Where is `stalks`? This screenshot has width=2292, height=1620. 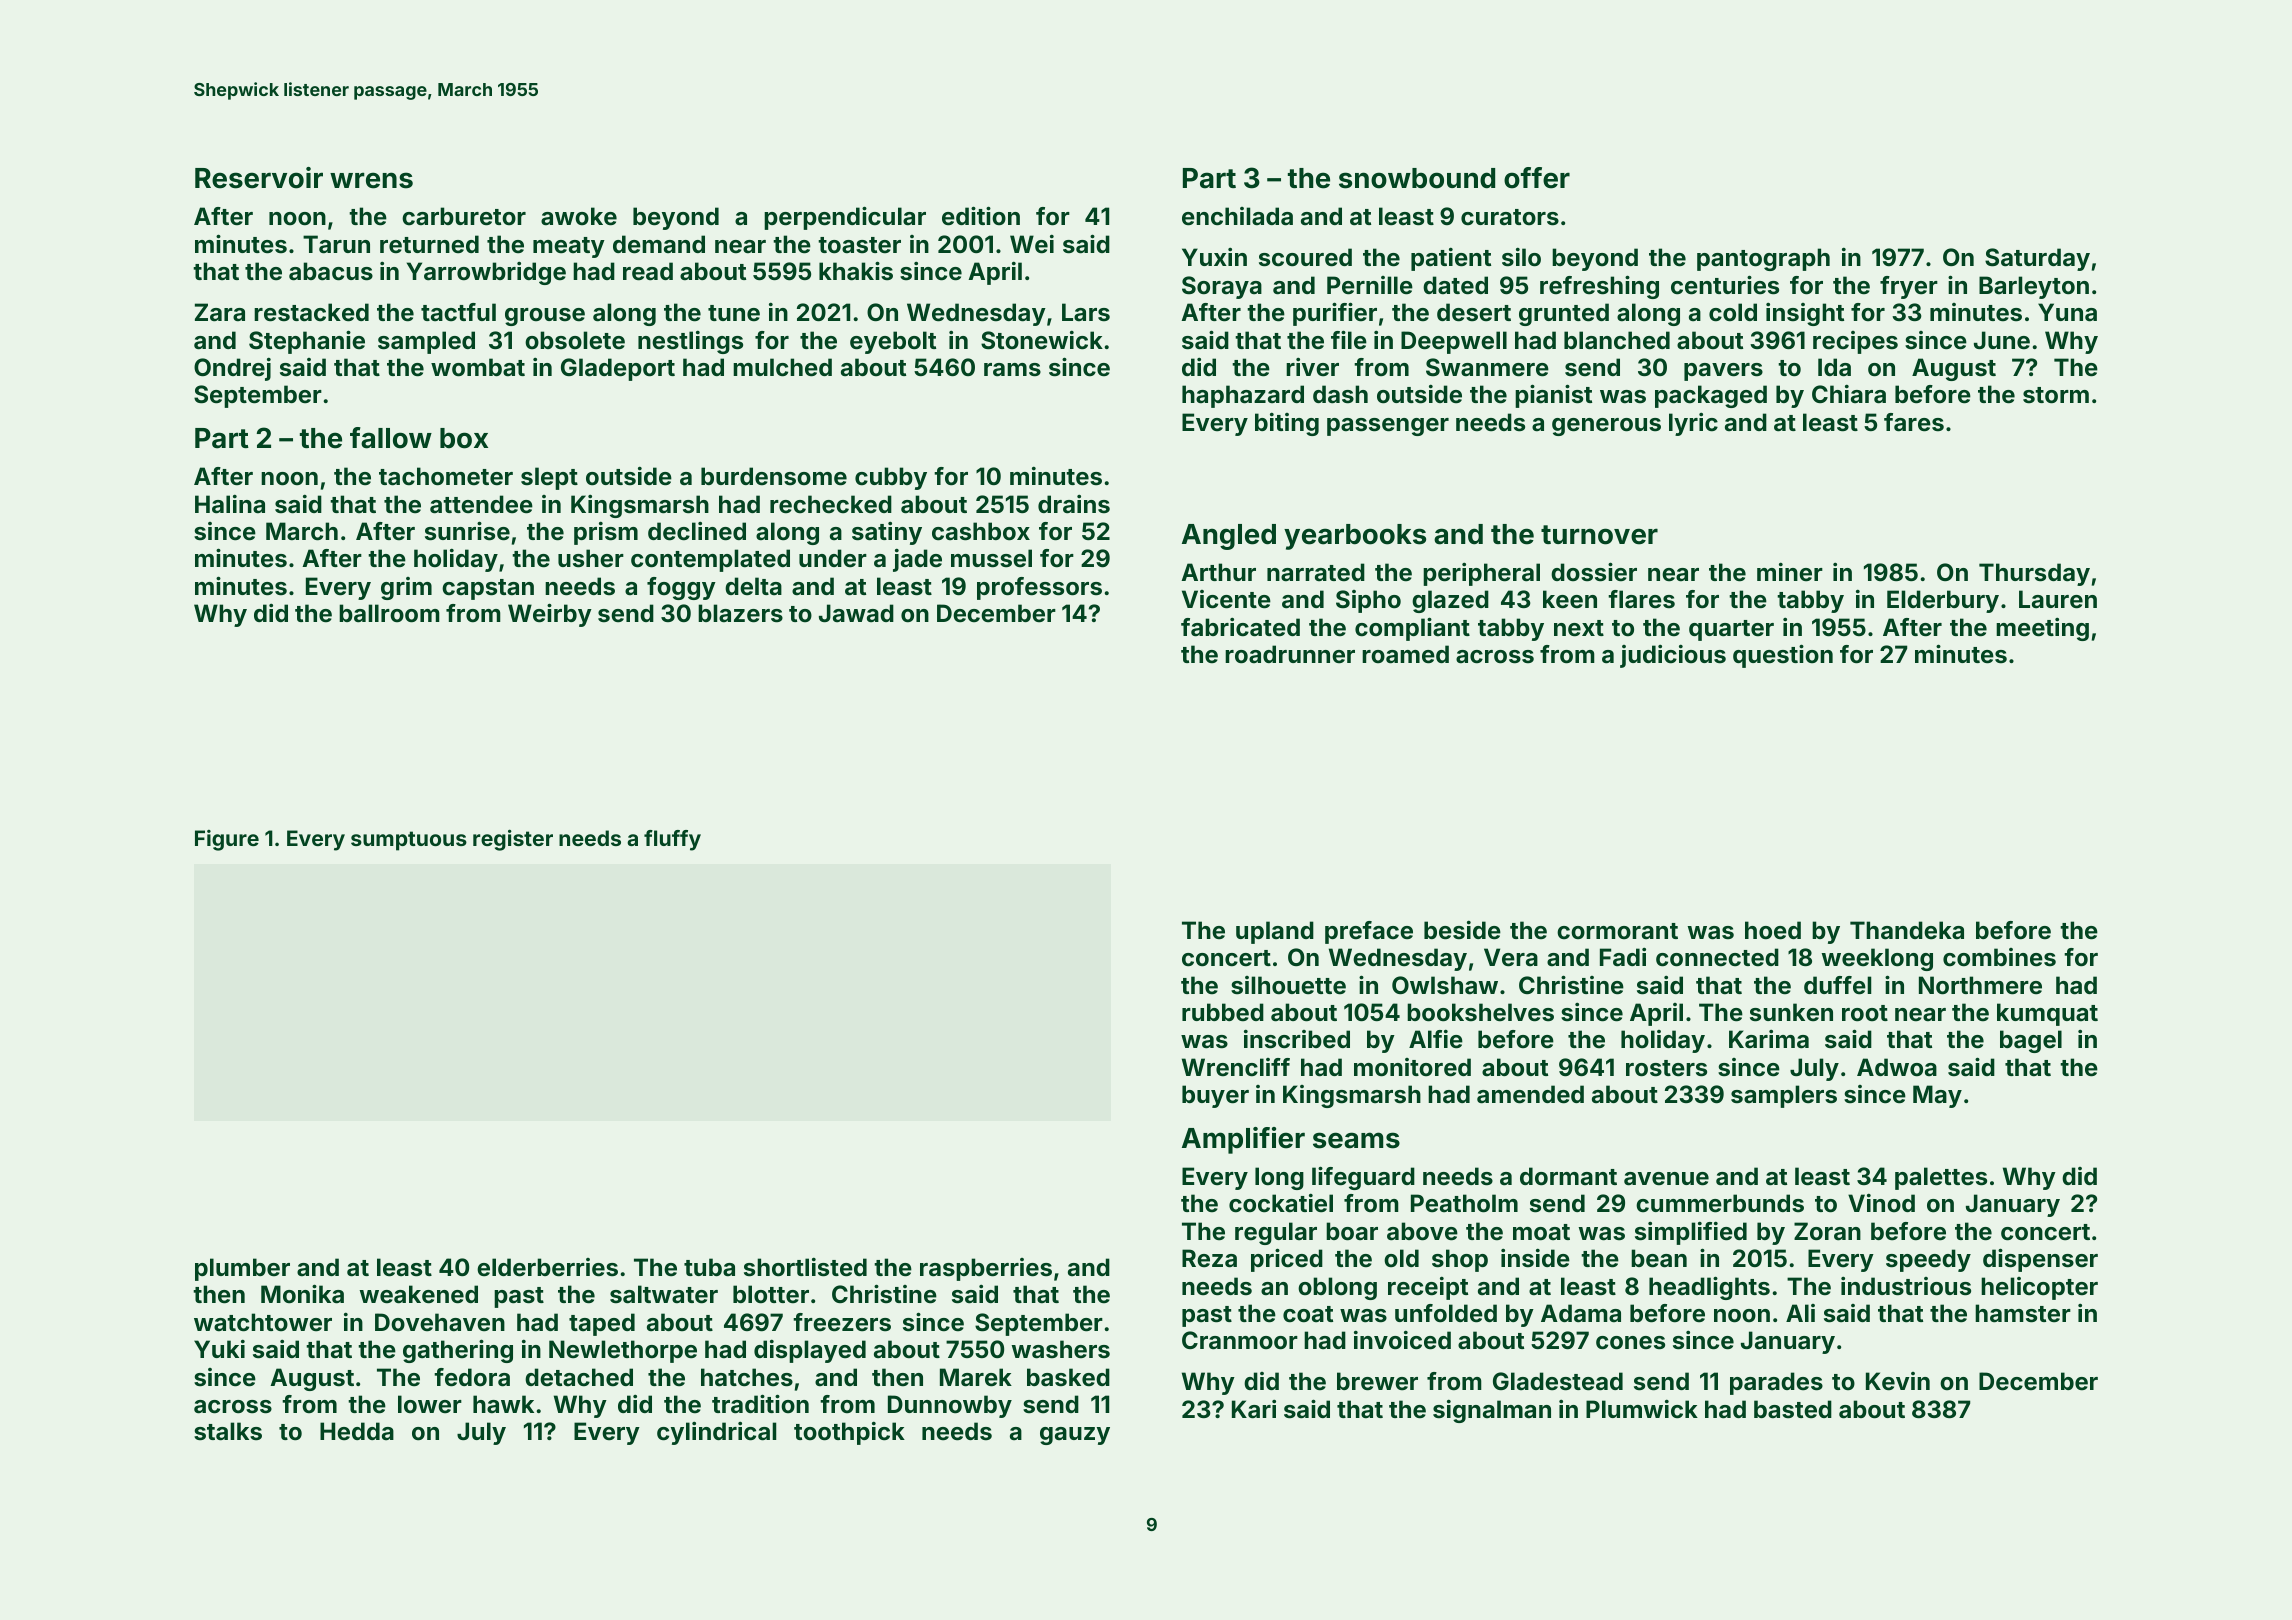 stalks is located at coordinates (228, 1431).
